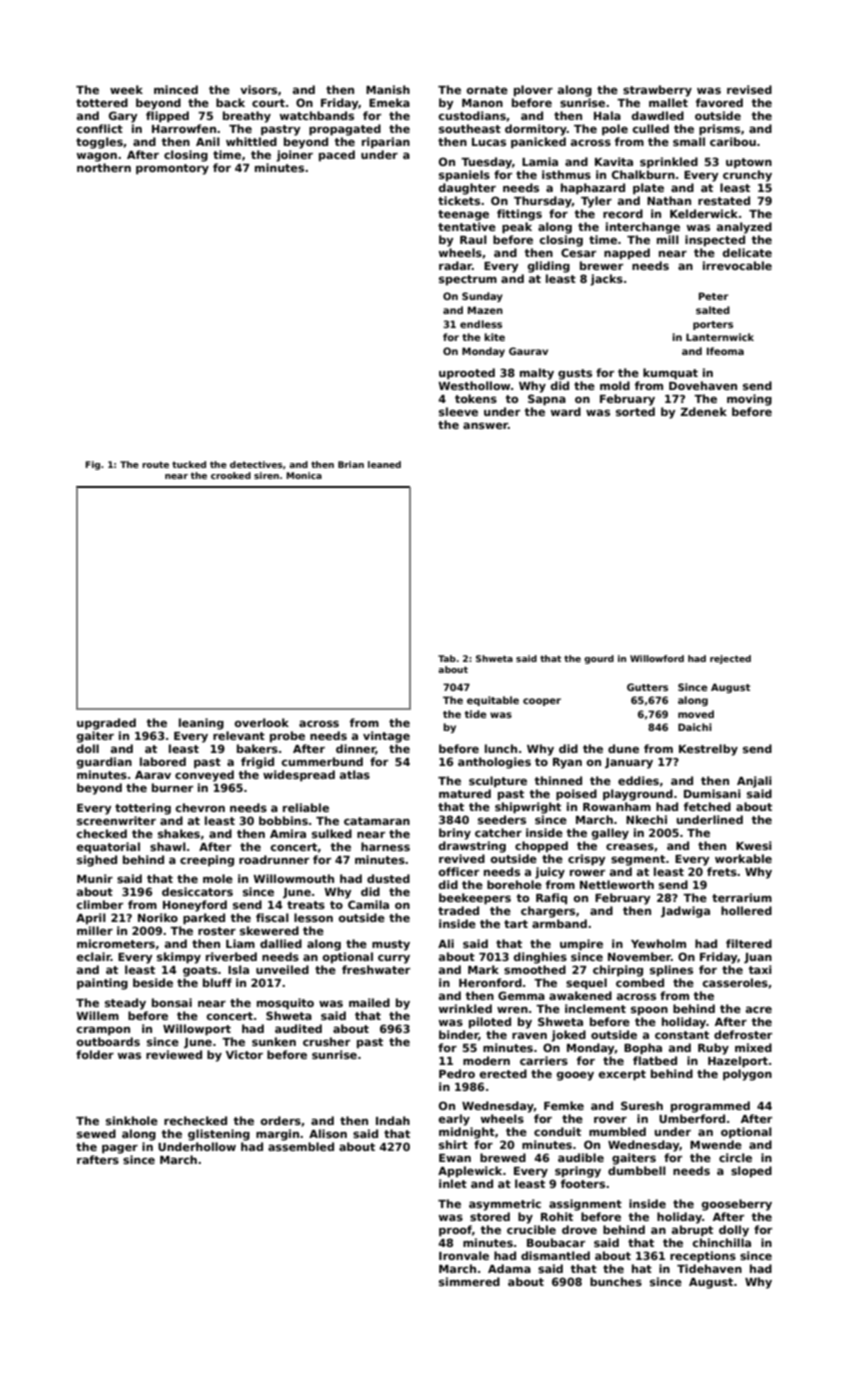 The width and height of the screenshot is (849, 1400). Describe the element at coordinates (256, 464) in the screenshot. I see `detectives` at that location.
